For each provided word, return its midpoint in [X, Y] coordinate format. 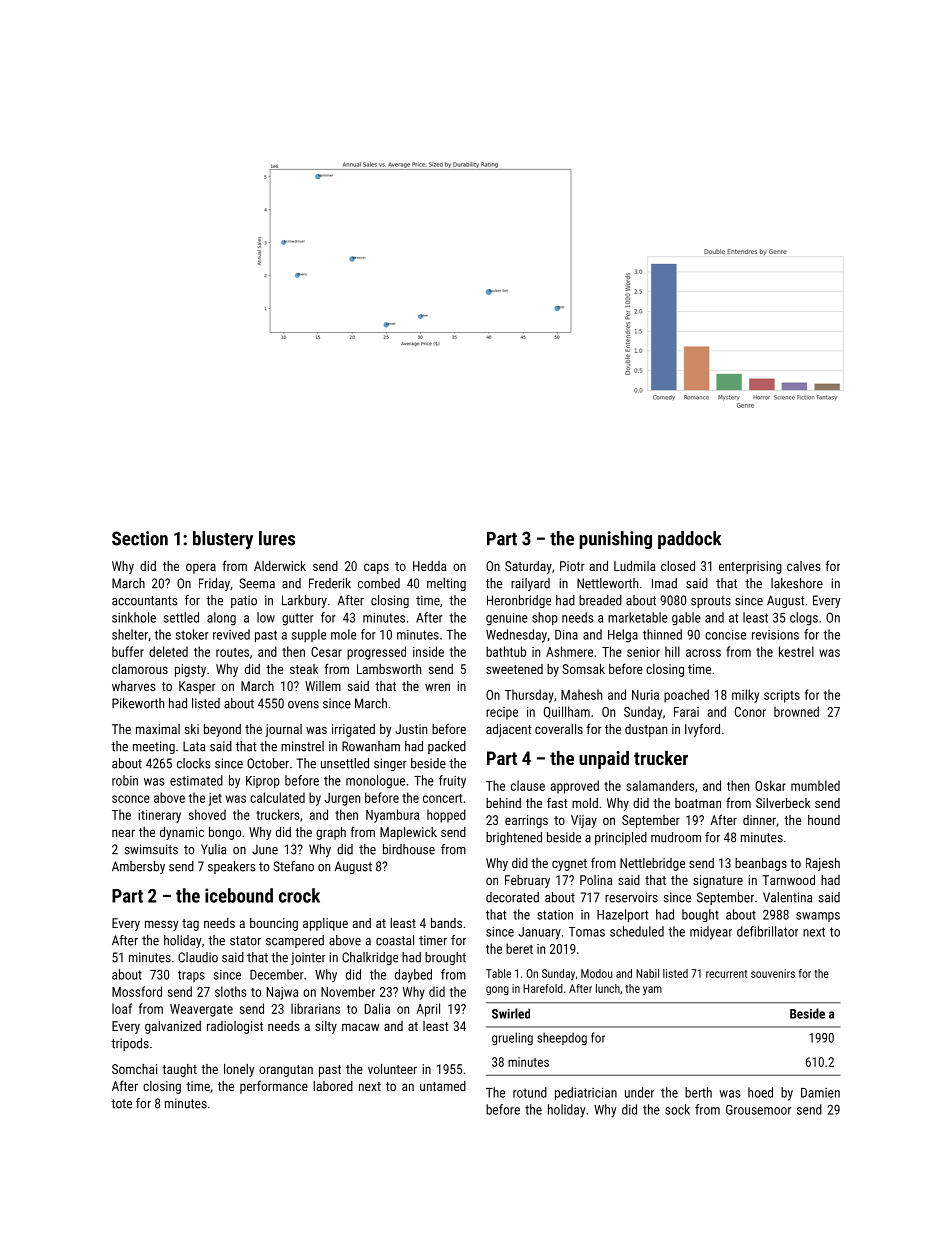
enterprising [750, 567]
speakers [232, 867]
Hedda [429, 566]
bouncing [274, 924]
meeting [154, 747]
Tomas [587, 932]
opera [201, 568]
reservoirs [631, 897]
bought [700, 915]
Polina [596, 880]
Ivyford [702, 730]
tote [121, 1104]
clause [528, 785]
